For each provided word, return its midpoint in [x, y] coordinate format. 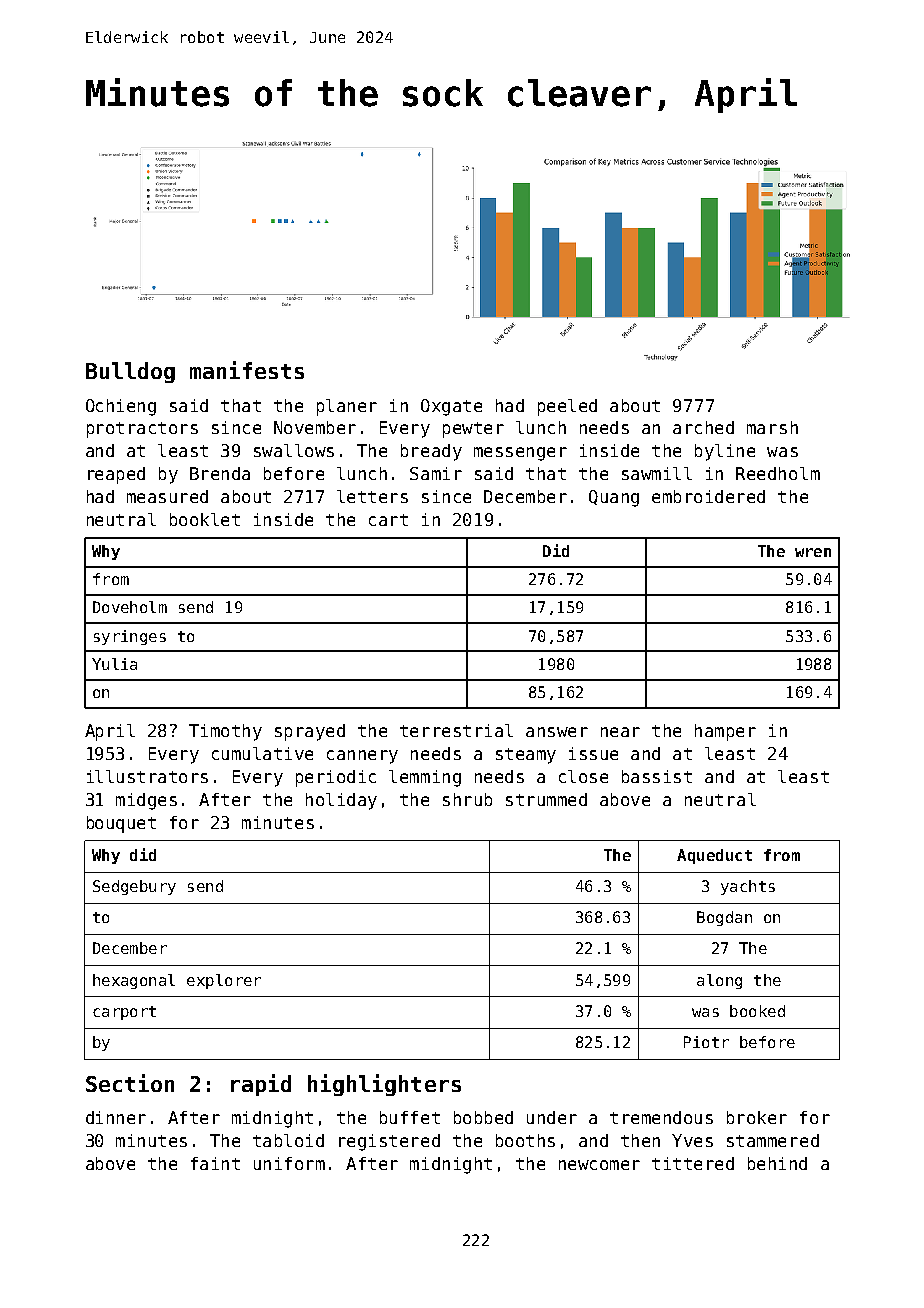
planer [347, 407]
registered [389, 1142]
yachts [748, 887]
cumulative [262, 753]
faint [215, 1163]
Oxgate [451, 407]
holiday [341, 801]
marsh [772, 427]
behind [777, 1163]
